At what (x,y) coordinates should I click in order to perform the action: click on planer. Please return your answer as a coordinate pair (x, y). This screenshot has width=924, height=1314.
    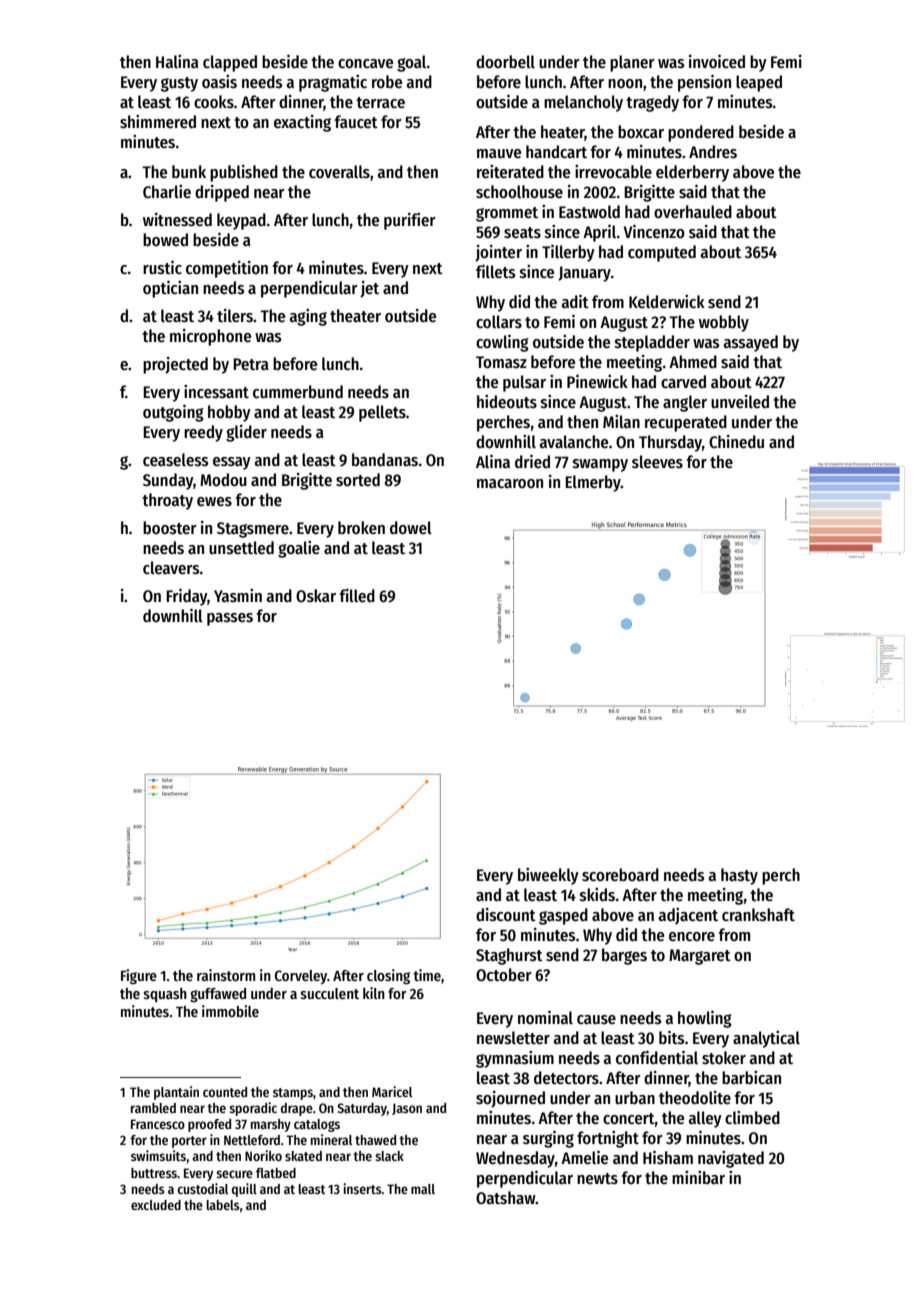
    Looking at the image, I should click on (632, 63).
